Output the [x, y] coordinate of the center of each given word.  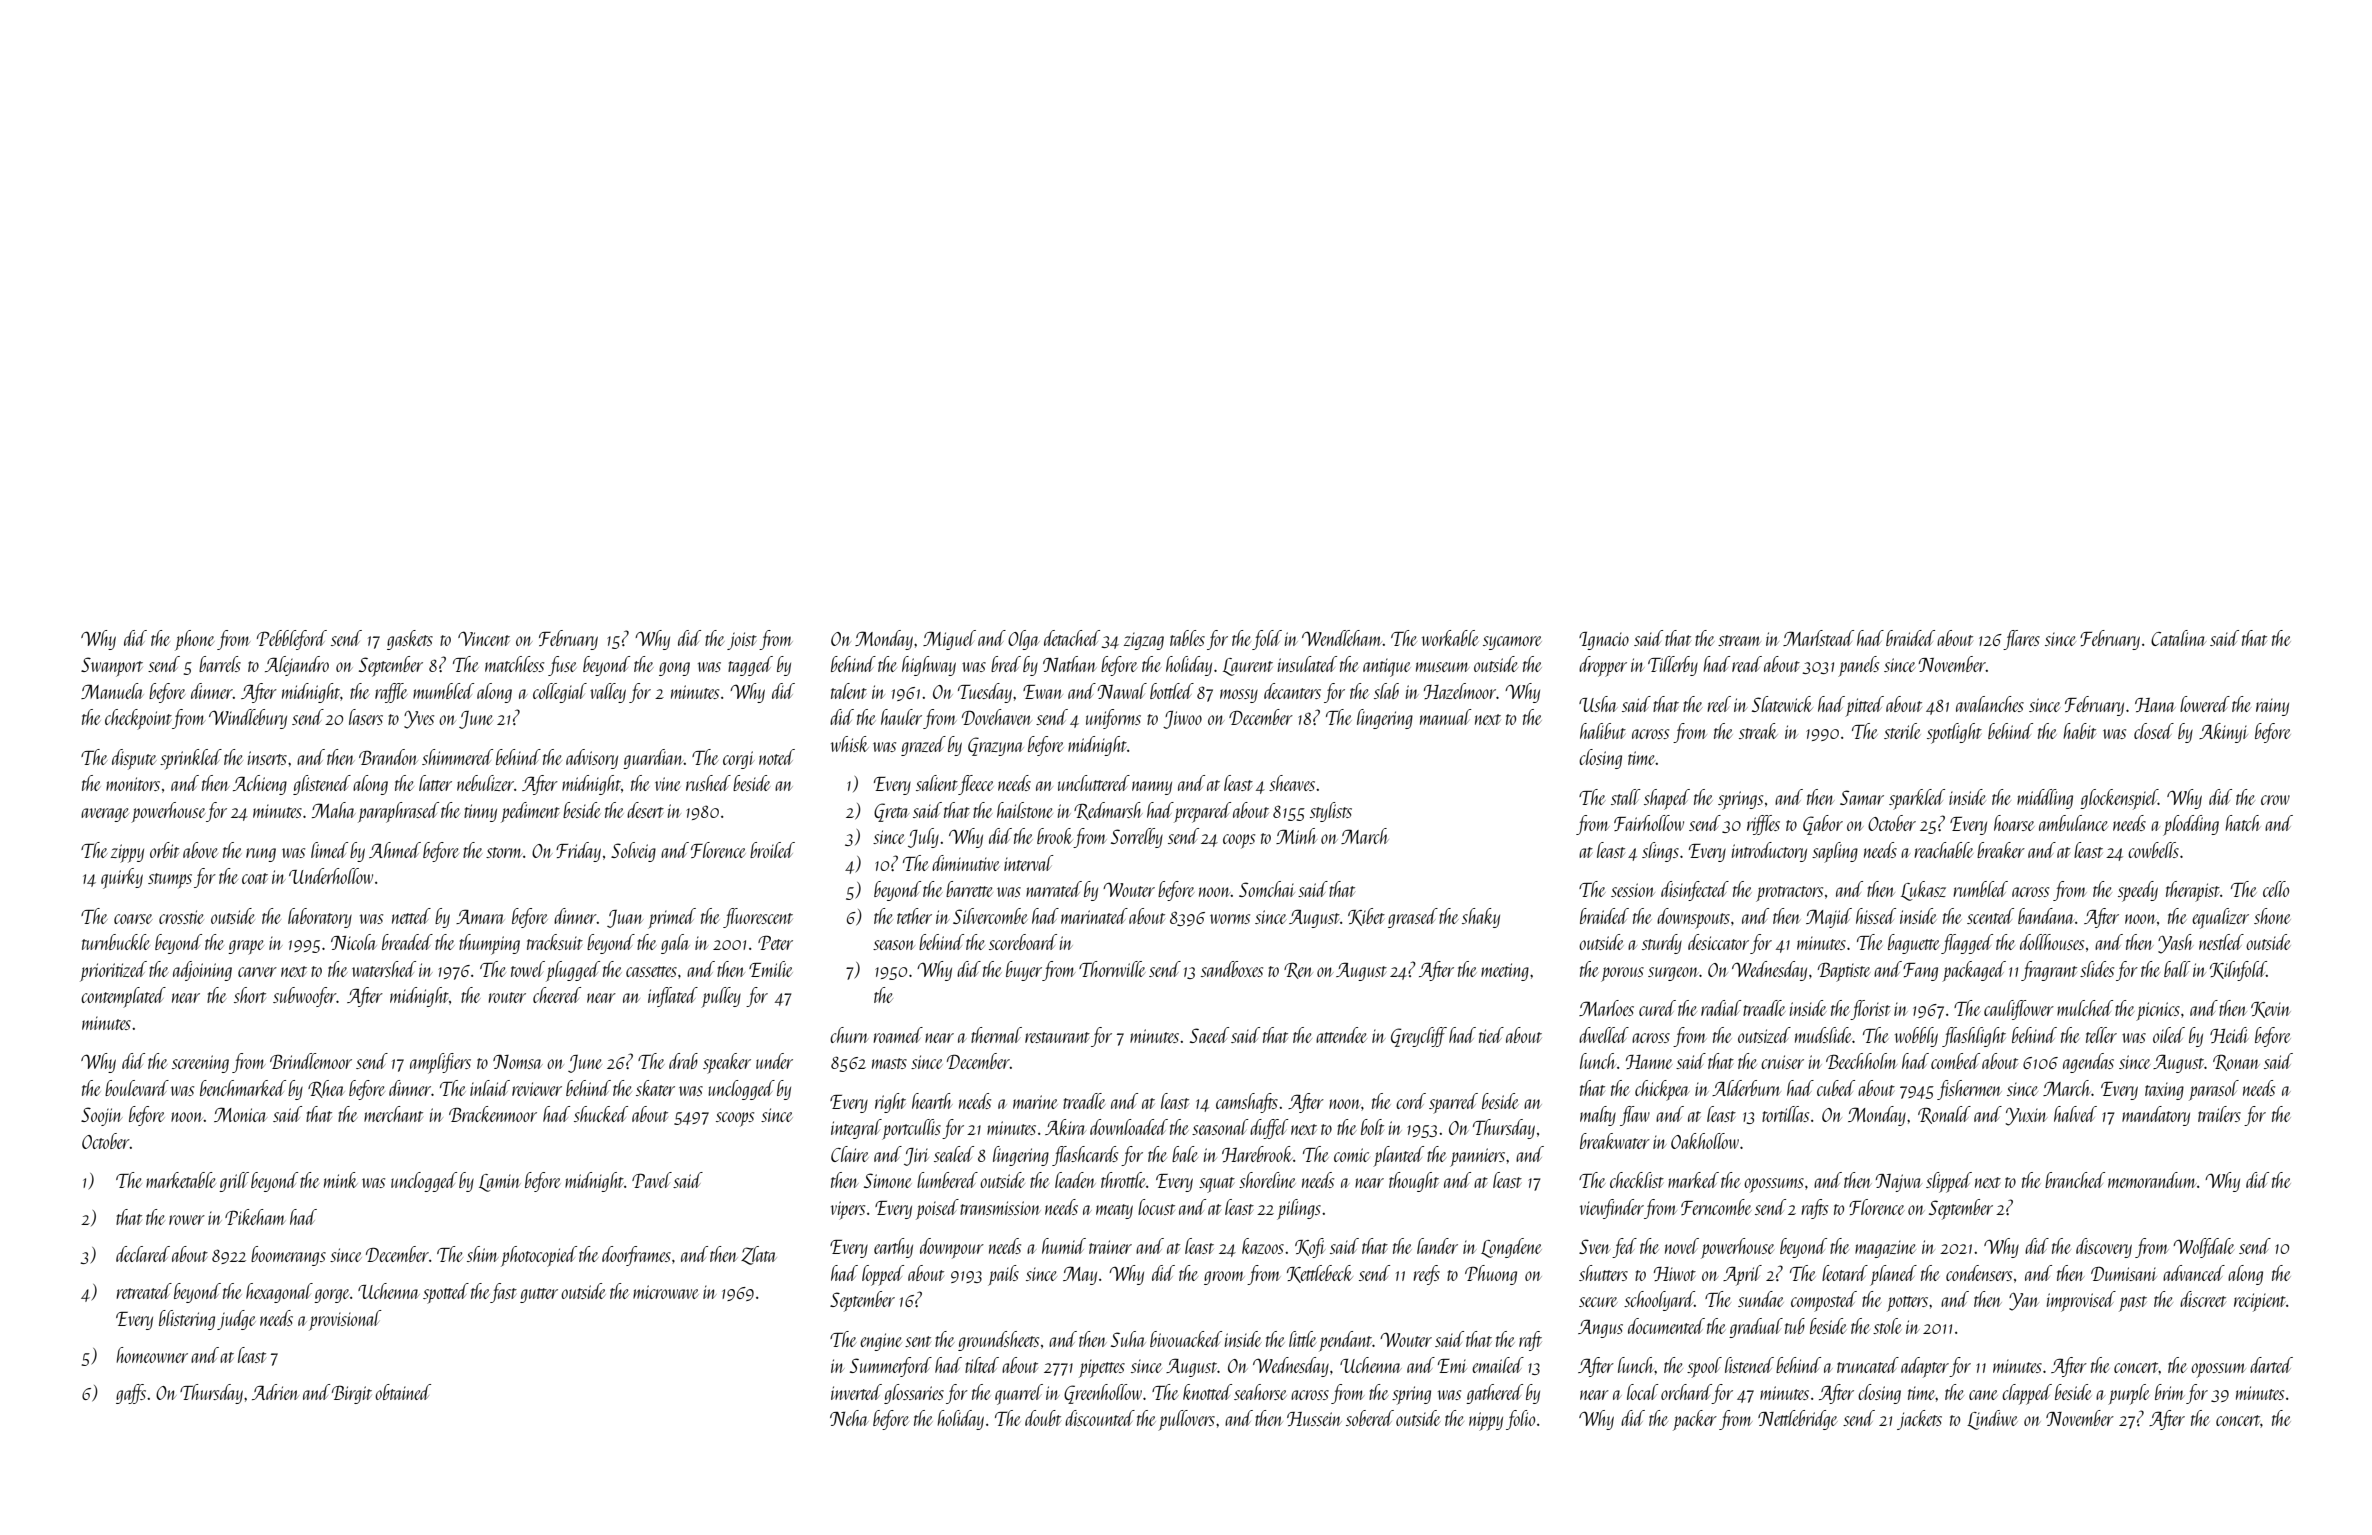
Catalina [2178, 638]
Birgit [352, 1394]
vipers [848, 1210]
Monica [240, 1114]
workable [1450, 638]
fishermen [1969, 1090]
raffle [391, 693]
